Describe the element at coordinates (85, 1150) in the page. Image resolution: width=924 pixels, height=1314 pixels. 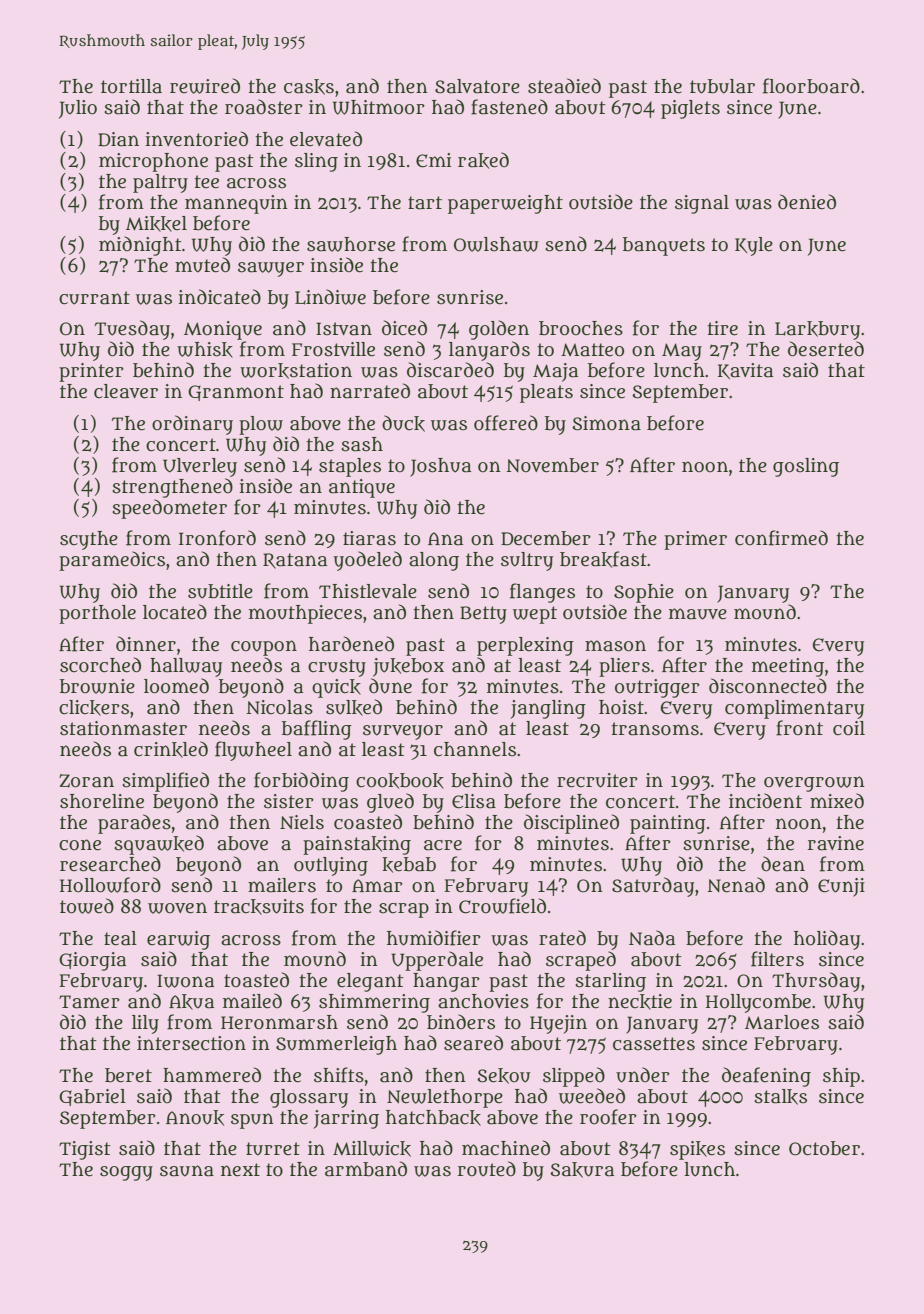
I see `Tigist` at that location.
